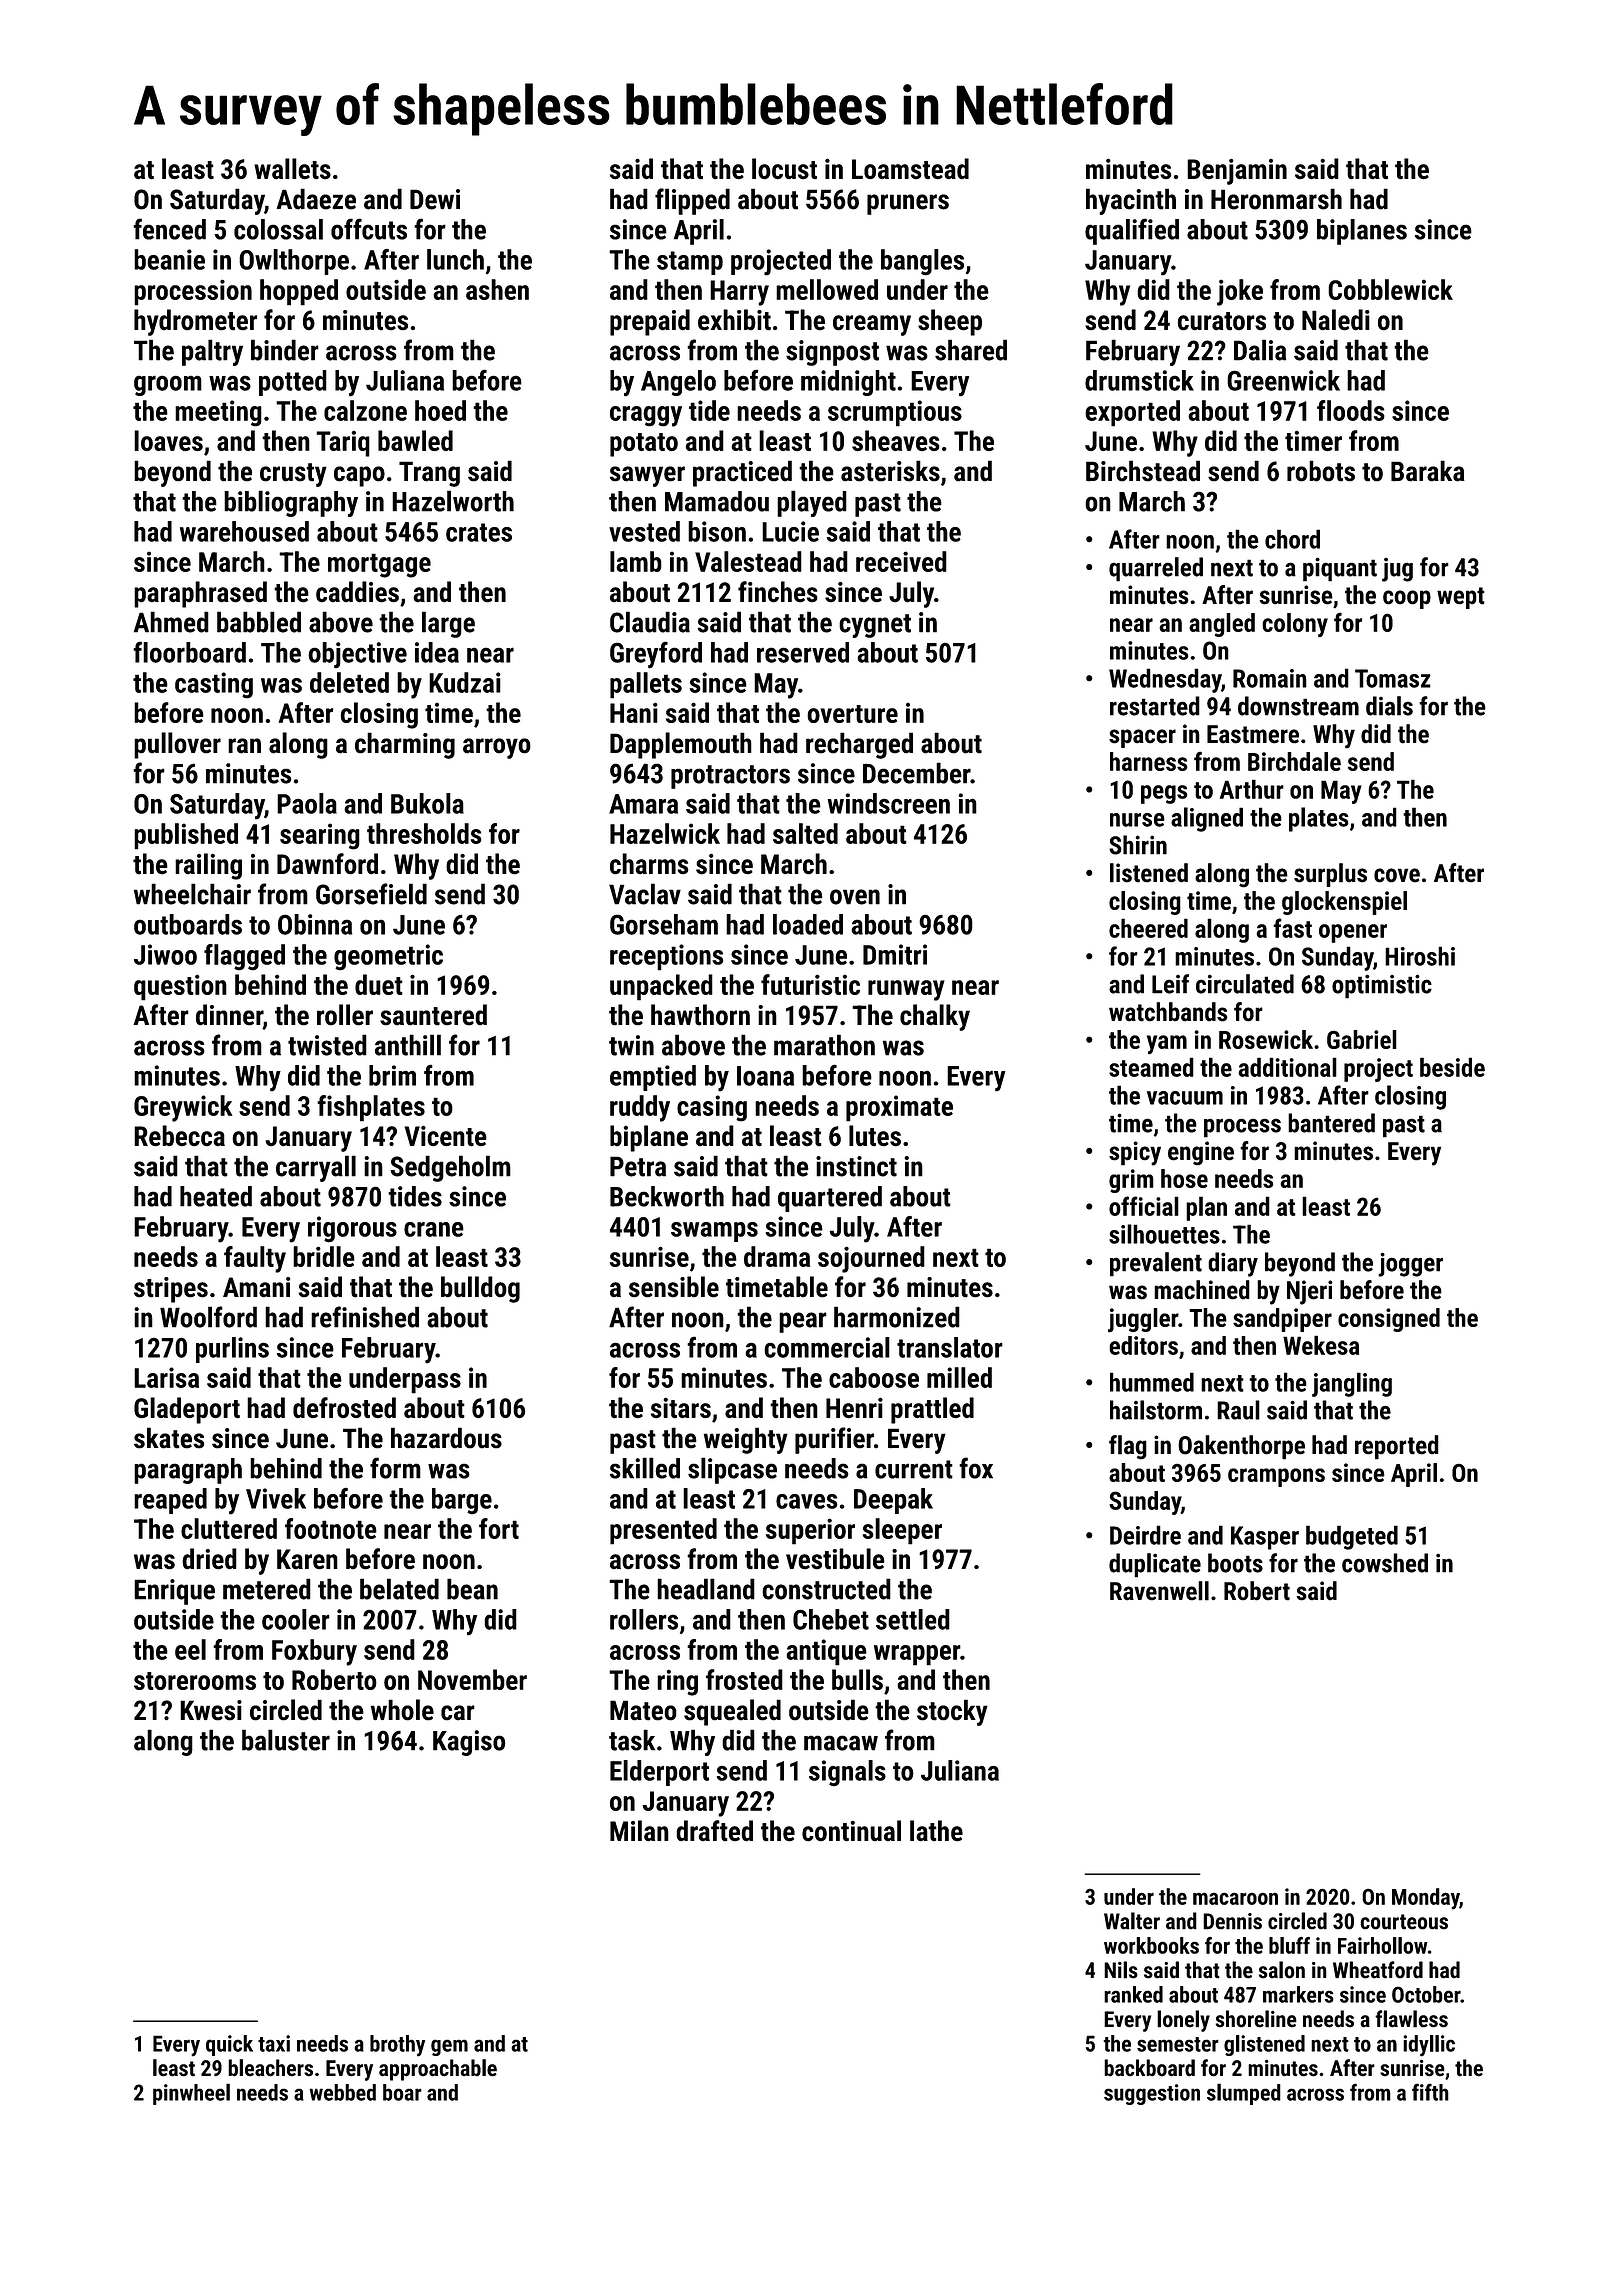 This document has width=1620, height=2292. Describe the element at coordinates (1168, 1012) in the document. I see `watchbands` at that location.
